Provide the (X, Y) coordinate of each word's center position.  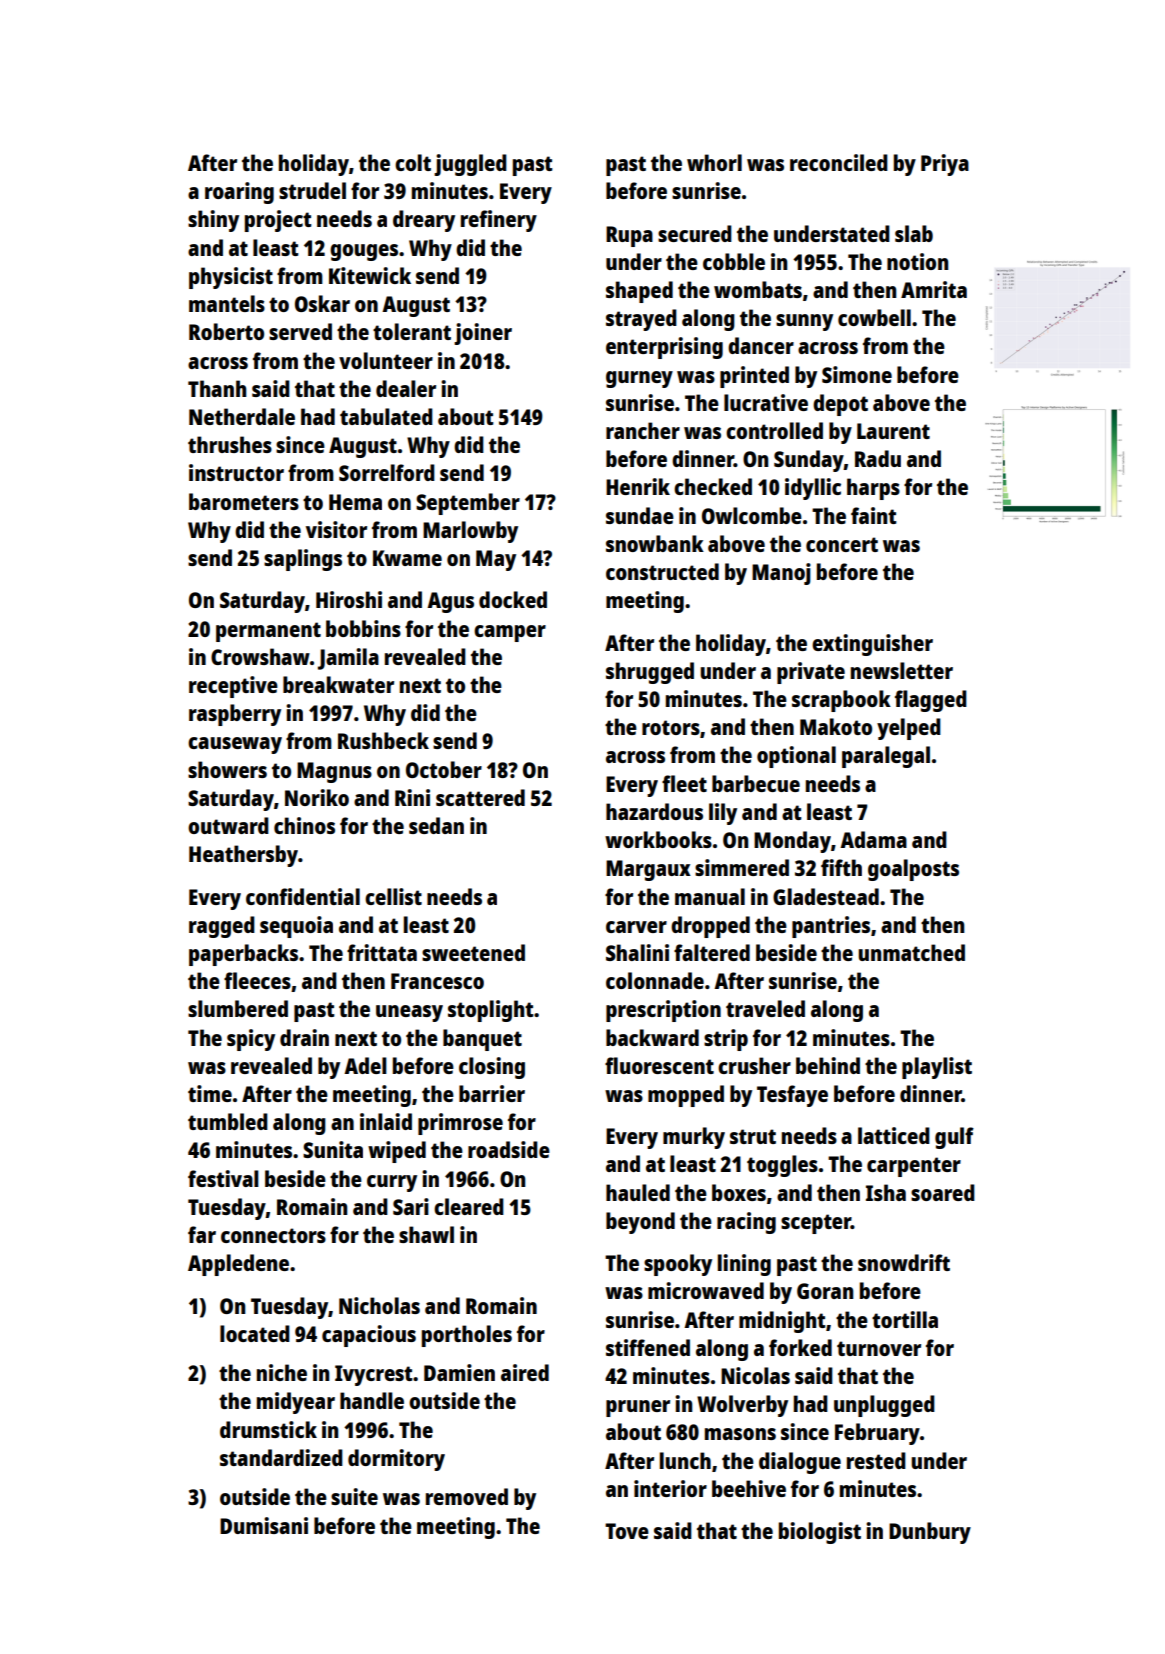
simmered (742, 867)
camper (510, 633)
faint (874, 515)
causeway (235, 745)
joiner (483, 334)
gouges (364, 252)
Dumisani (264, 1525)
